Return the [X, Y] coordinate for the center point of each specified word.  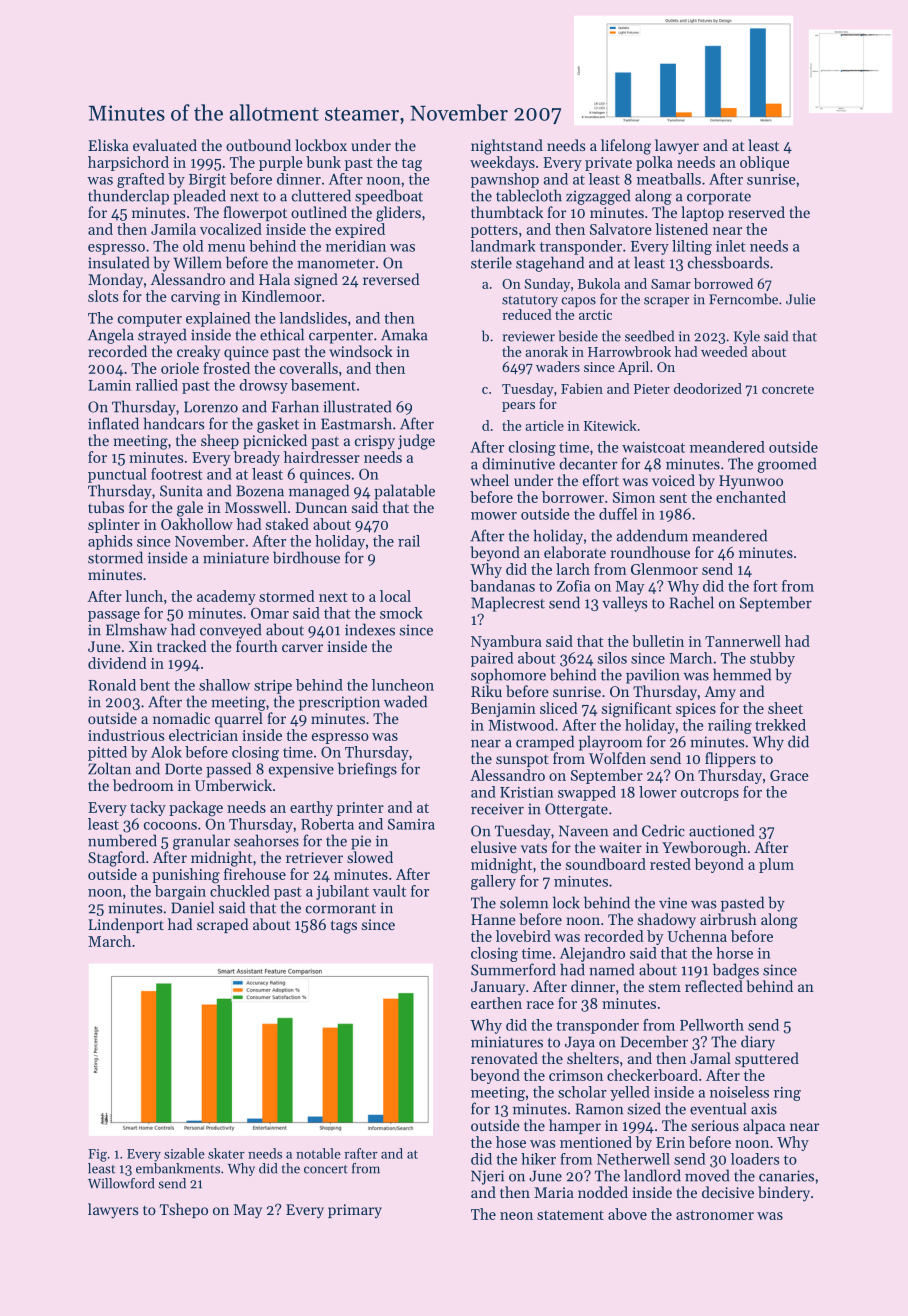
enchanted [751, 497]
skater [226, 1153]
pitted [107, 753]
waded [405, 701]
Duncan [321, 507]
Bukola [599, 283]
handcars [174, 423]
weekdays [502, 163]
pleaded [199, 197]
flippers [730, 759]
